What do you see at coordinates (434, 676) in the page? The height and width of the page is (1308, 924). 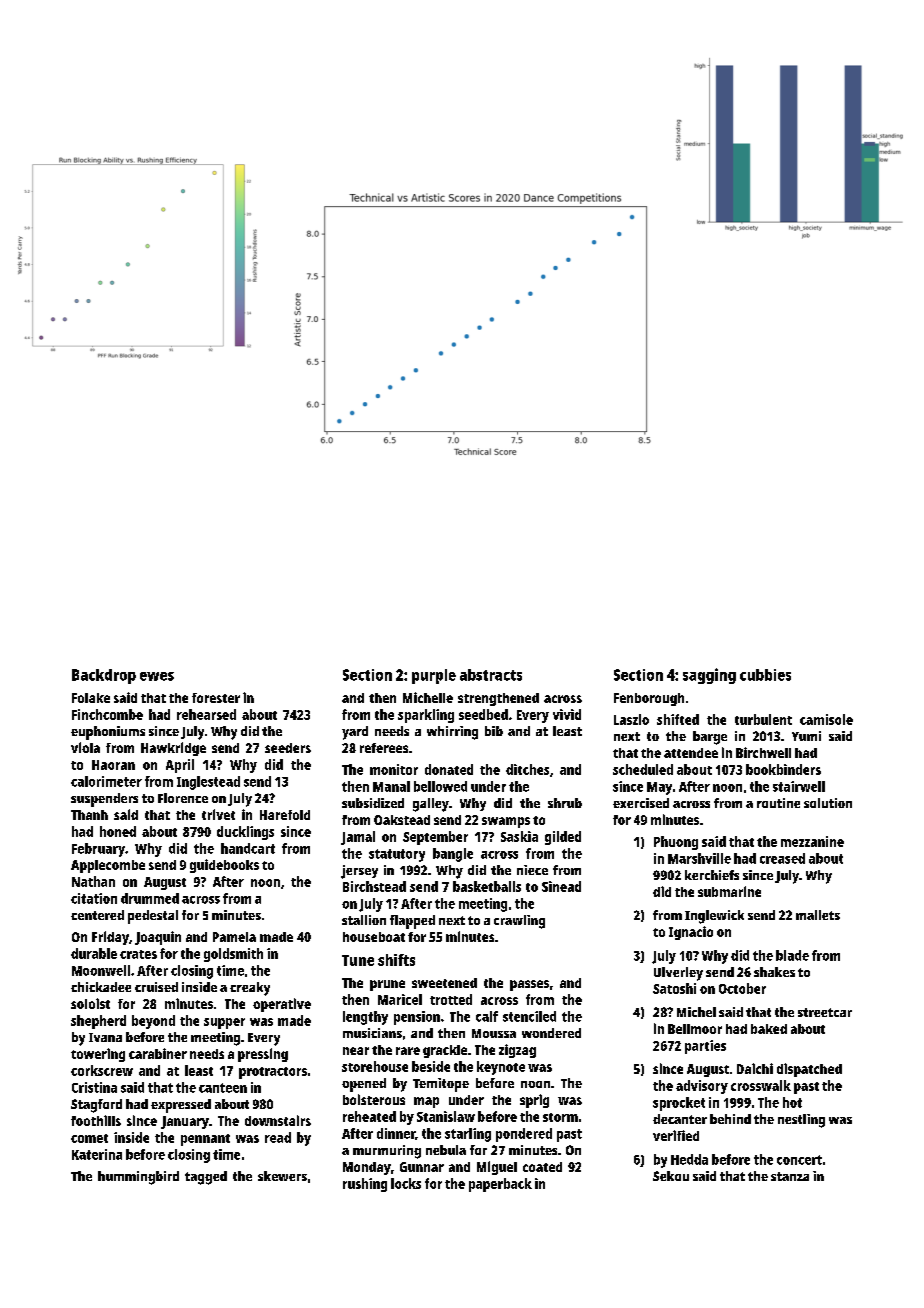 I see `purple` at bounding box center [434, 676].
